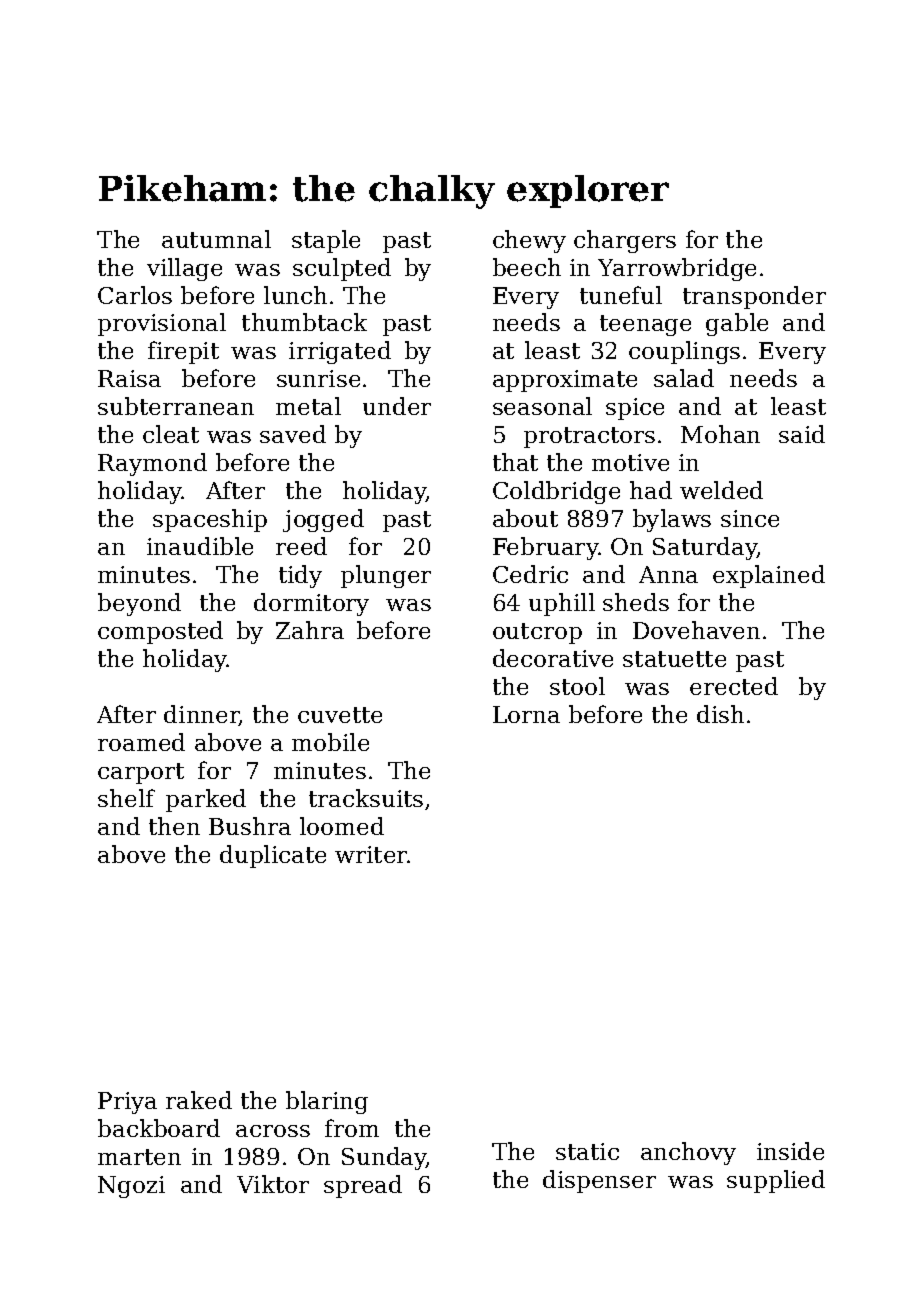  I want to click on dispenser, so click(599, 1181).
